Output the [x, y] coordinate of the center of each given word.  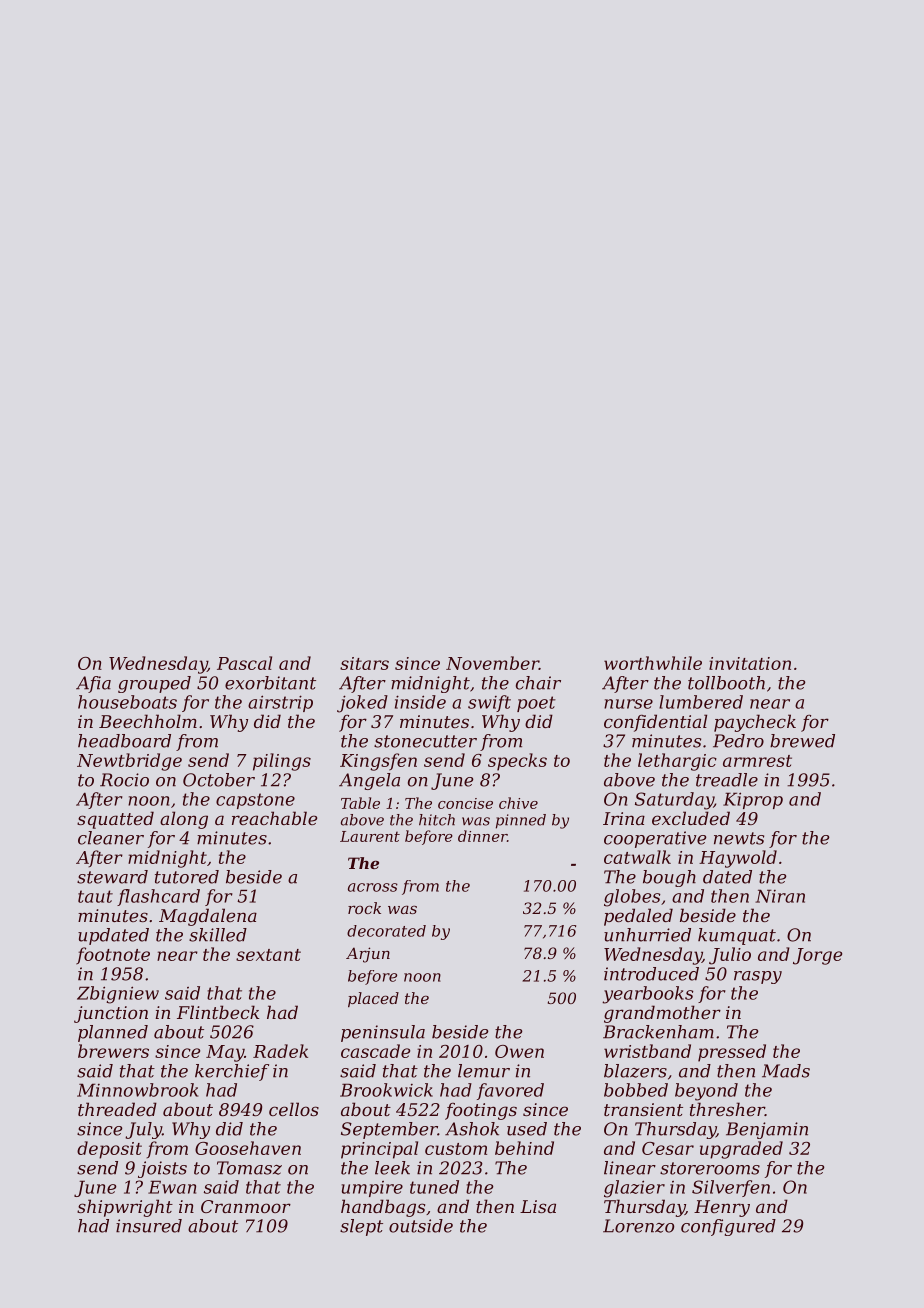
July [143, 1130]
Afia [93, 684]
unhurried [647, 935]
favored [510, 1091]
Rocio [124, 780]
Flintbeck [218, 1012]
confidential [655, 723]
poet [536, 704]
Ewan [172, 1187]
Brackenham [658, 1032]
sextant [268, 955]
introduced [651, 974]
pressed [732, 1053]
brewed [802, 741]
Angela [369, 781]
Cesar [668, 1148]
